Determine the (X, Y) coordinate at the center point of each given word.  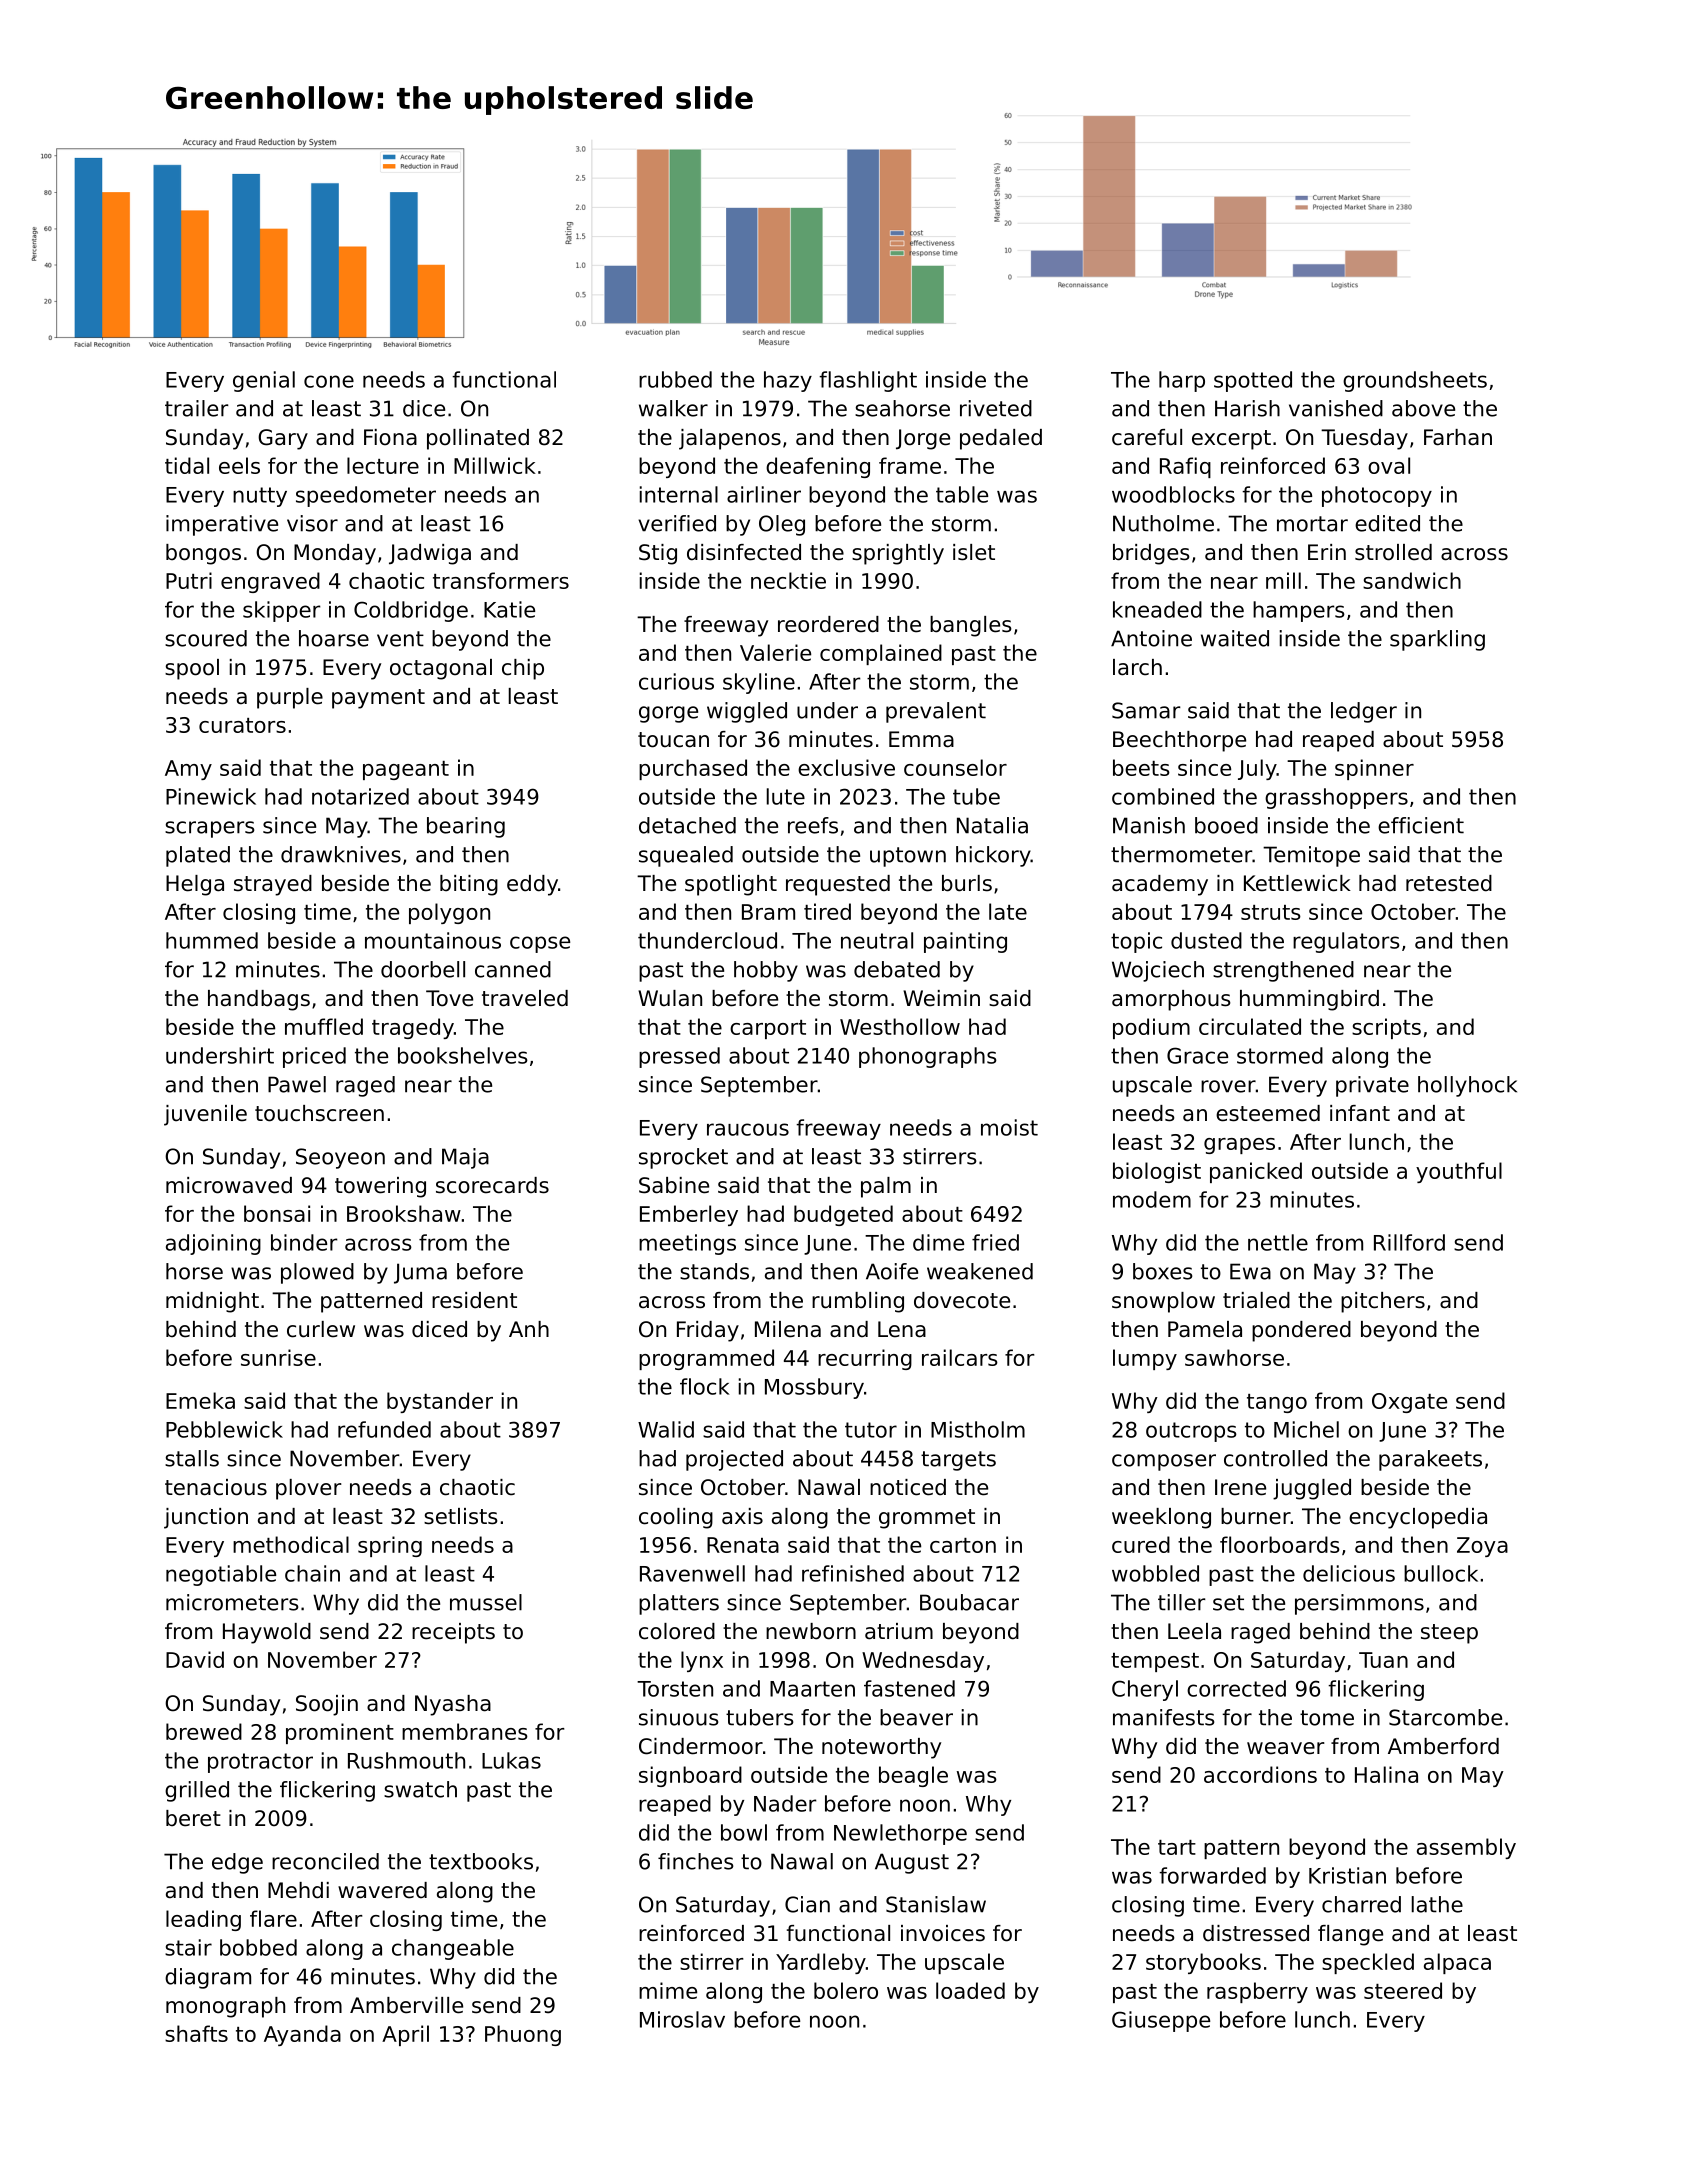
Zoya (1482, 1547)
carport (768, 1029)
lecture (383, 465)
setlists (461, 1516)
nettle (1278, 1242)
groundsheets (1415, 381)
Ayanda (302, 2035)
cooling (676, 1518)
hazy (788, 381)
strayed (273, 885)
